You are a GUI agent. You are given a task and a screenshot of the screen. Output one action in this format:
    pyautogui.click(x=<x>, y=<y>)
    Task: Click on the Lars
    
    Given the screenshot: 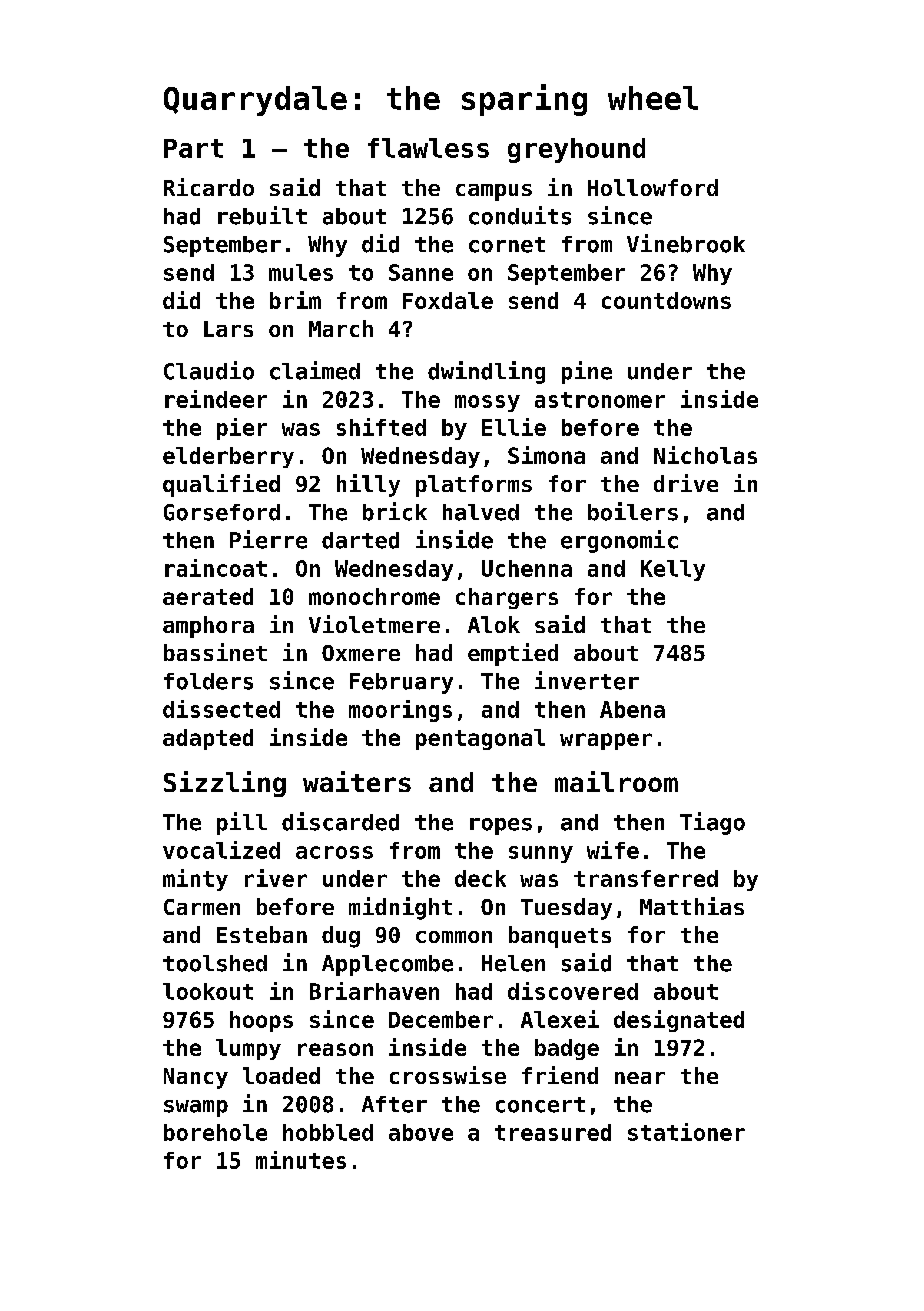 What is the action you would take?
    pyautogui.click(x=228, y=329)
